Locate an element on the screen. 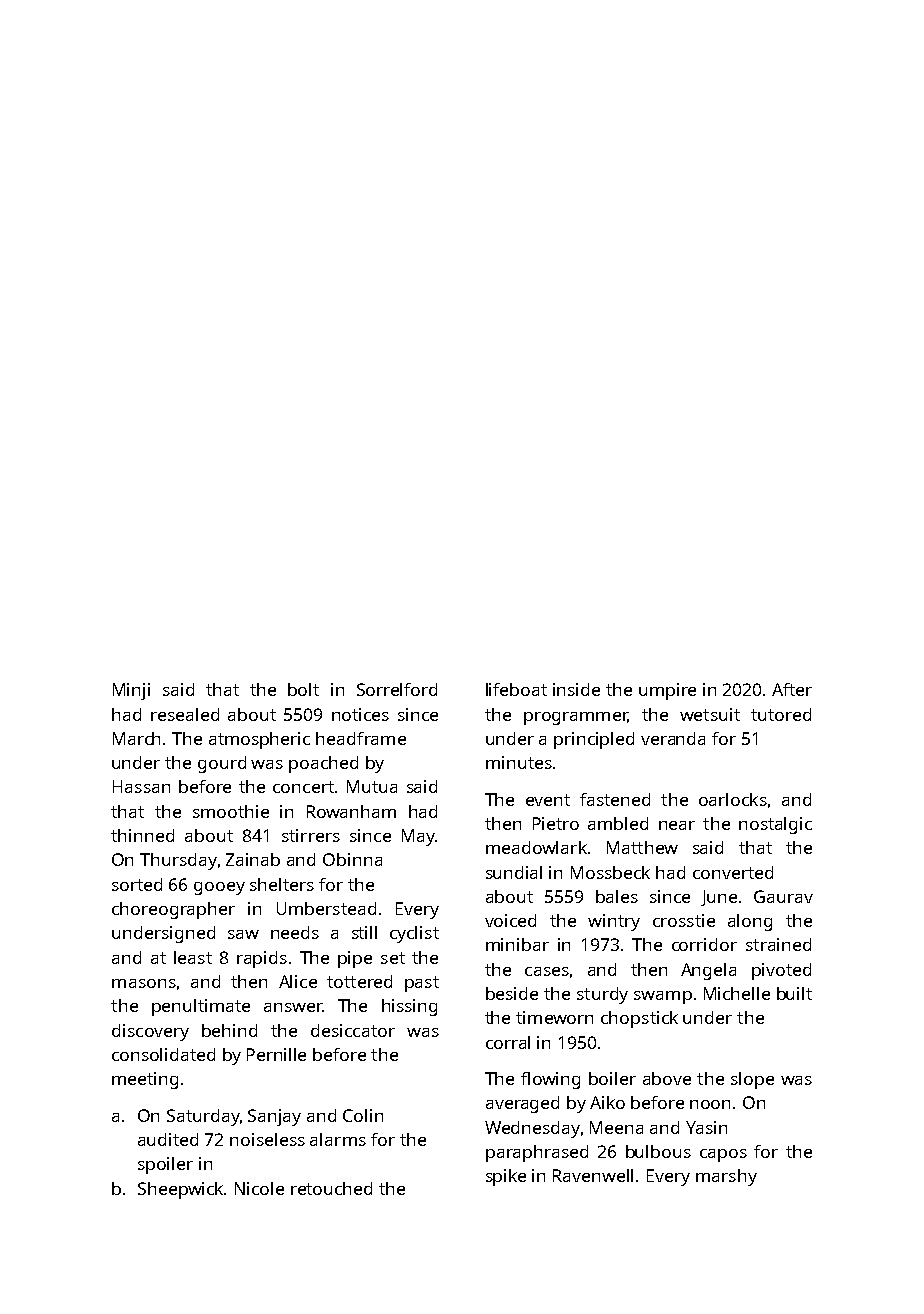  Colin is located at coordinates (363, 1115).
